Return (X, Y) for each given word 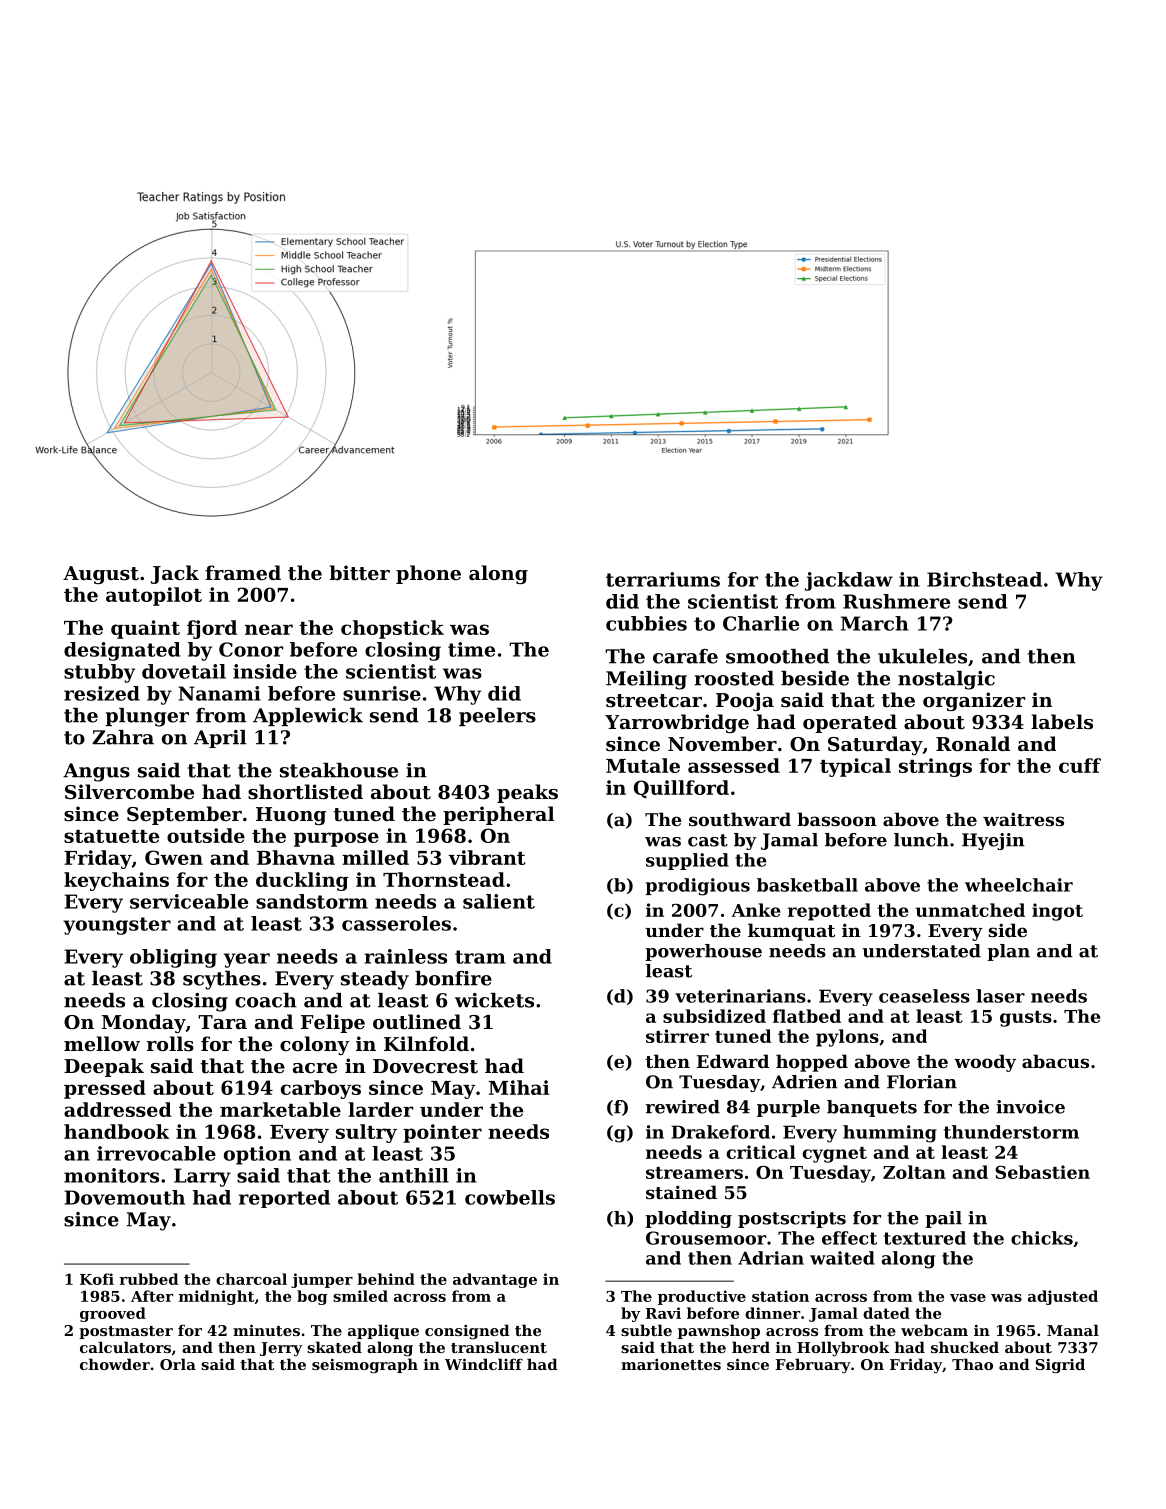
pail (943, 1219)
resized (102, 693)
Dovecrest (425, 1066)
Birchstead (984, 579)
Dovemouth (124, 1197)
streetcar (654, 701)
